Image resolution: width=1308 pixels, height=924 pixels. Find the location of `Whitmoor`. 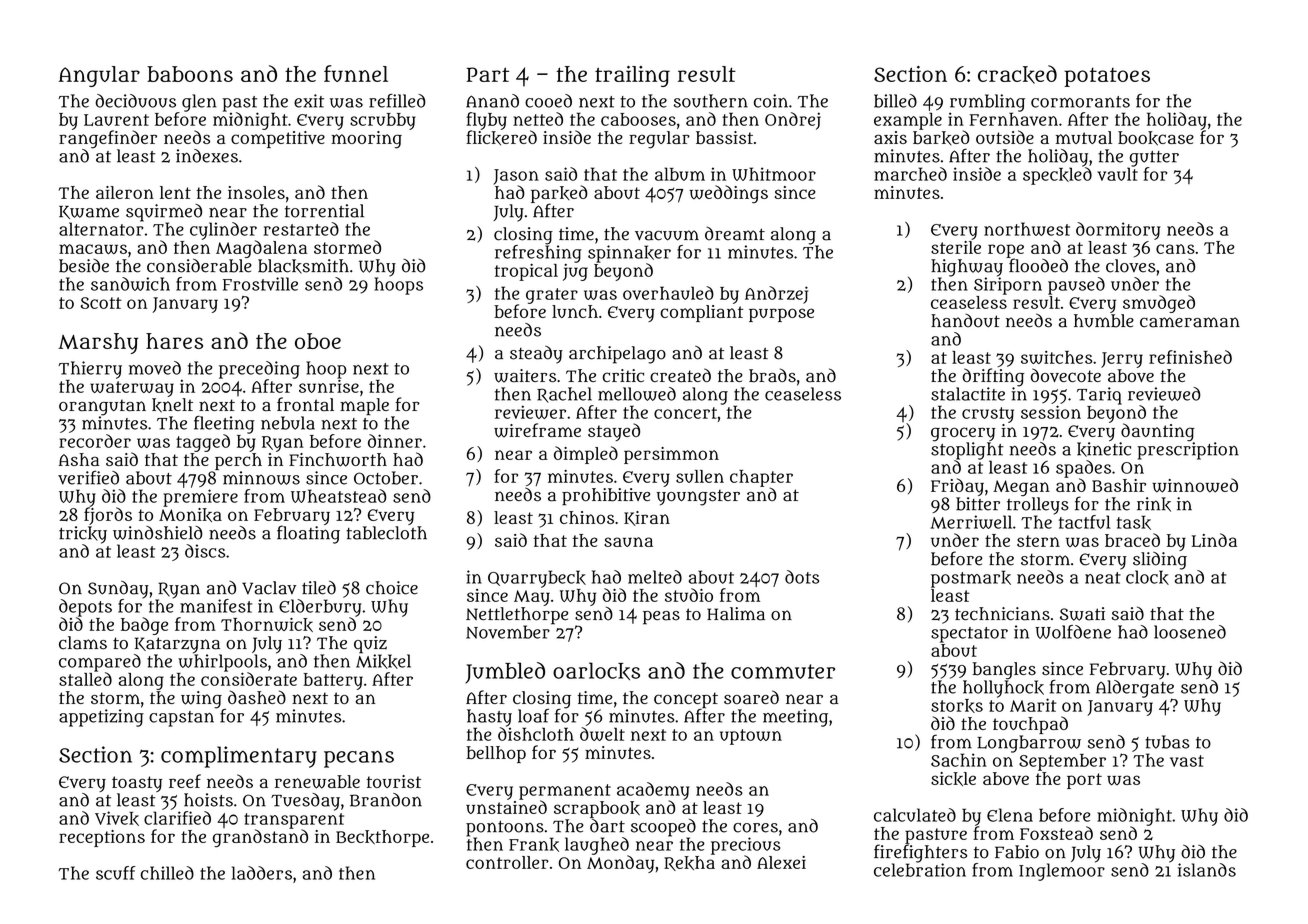

Whitmoor is located at coordinates (774, 174).
